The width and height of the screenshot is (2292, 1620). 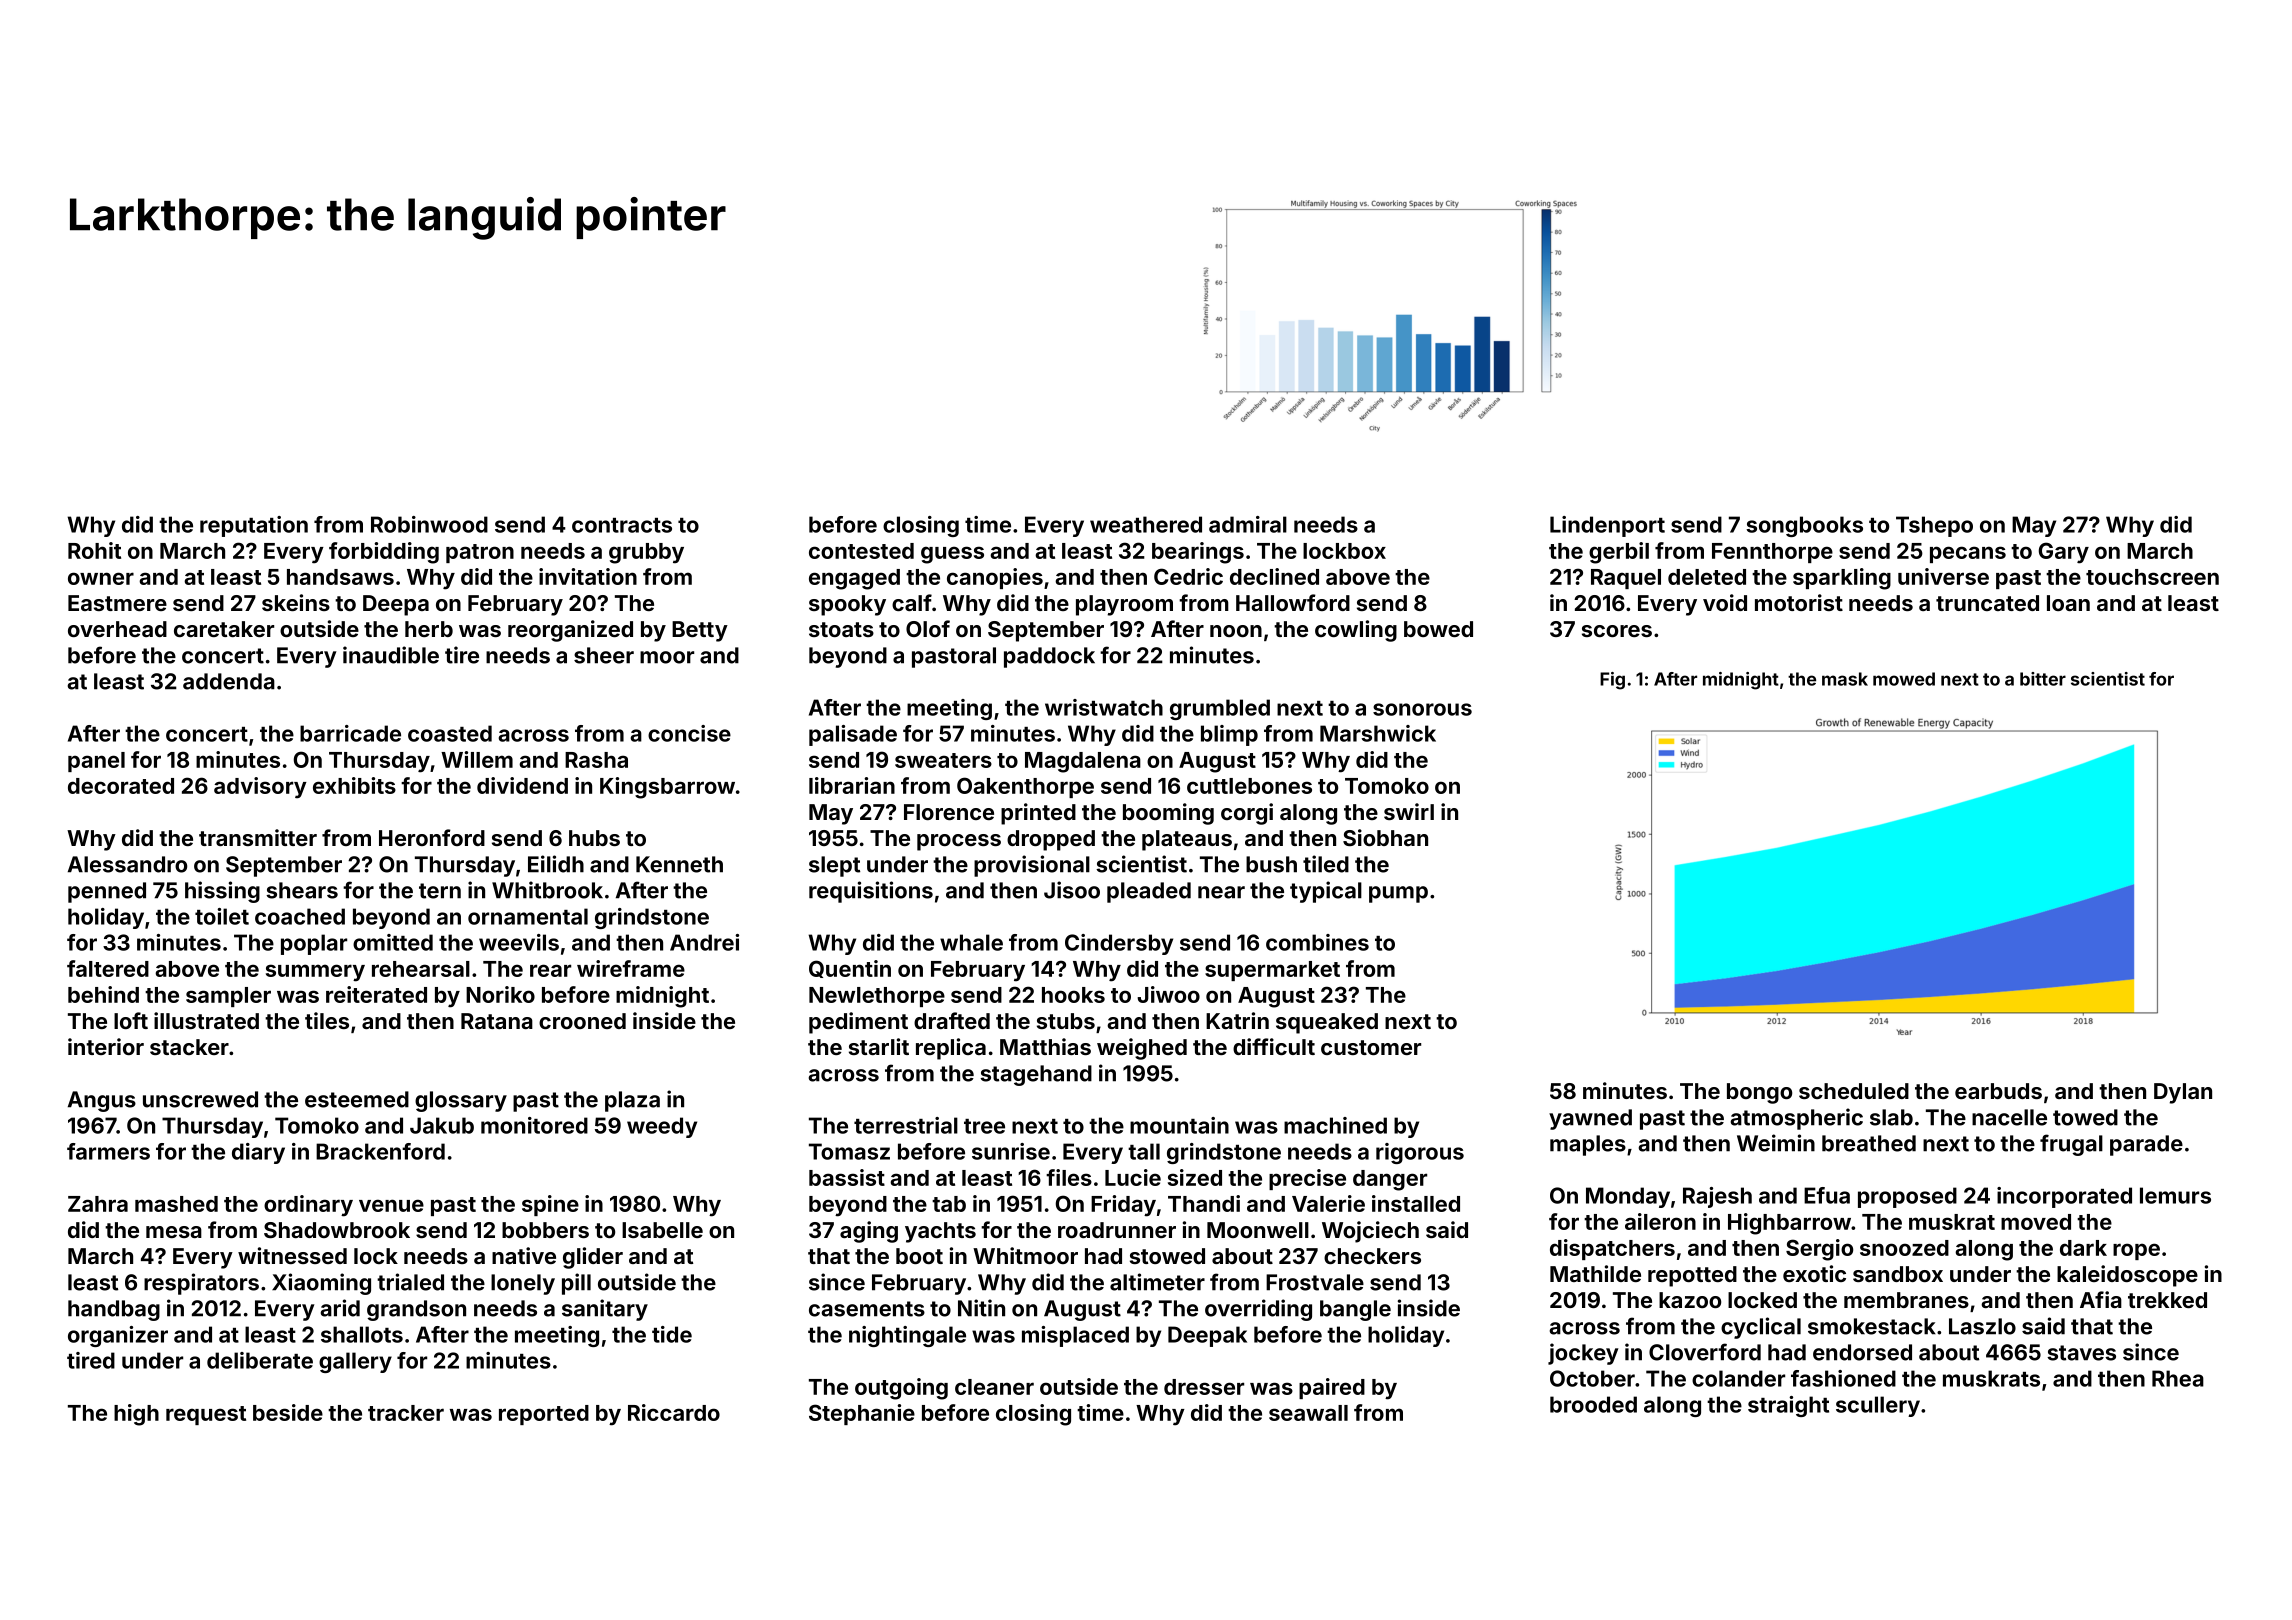 I want to click on Nitin, so click(x=981, y=1308).
